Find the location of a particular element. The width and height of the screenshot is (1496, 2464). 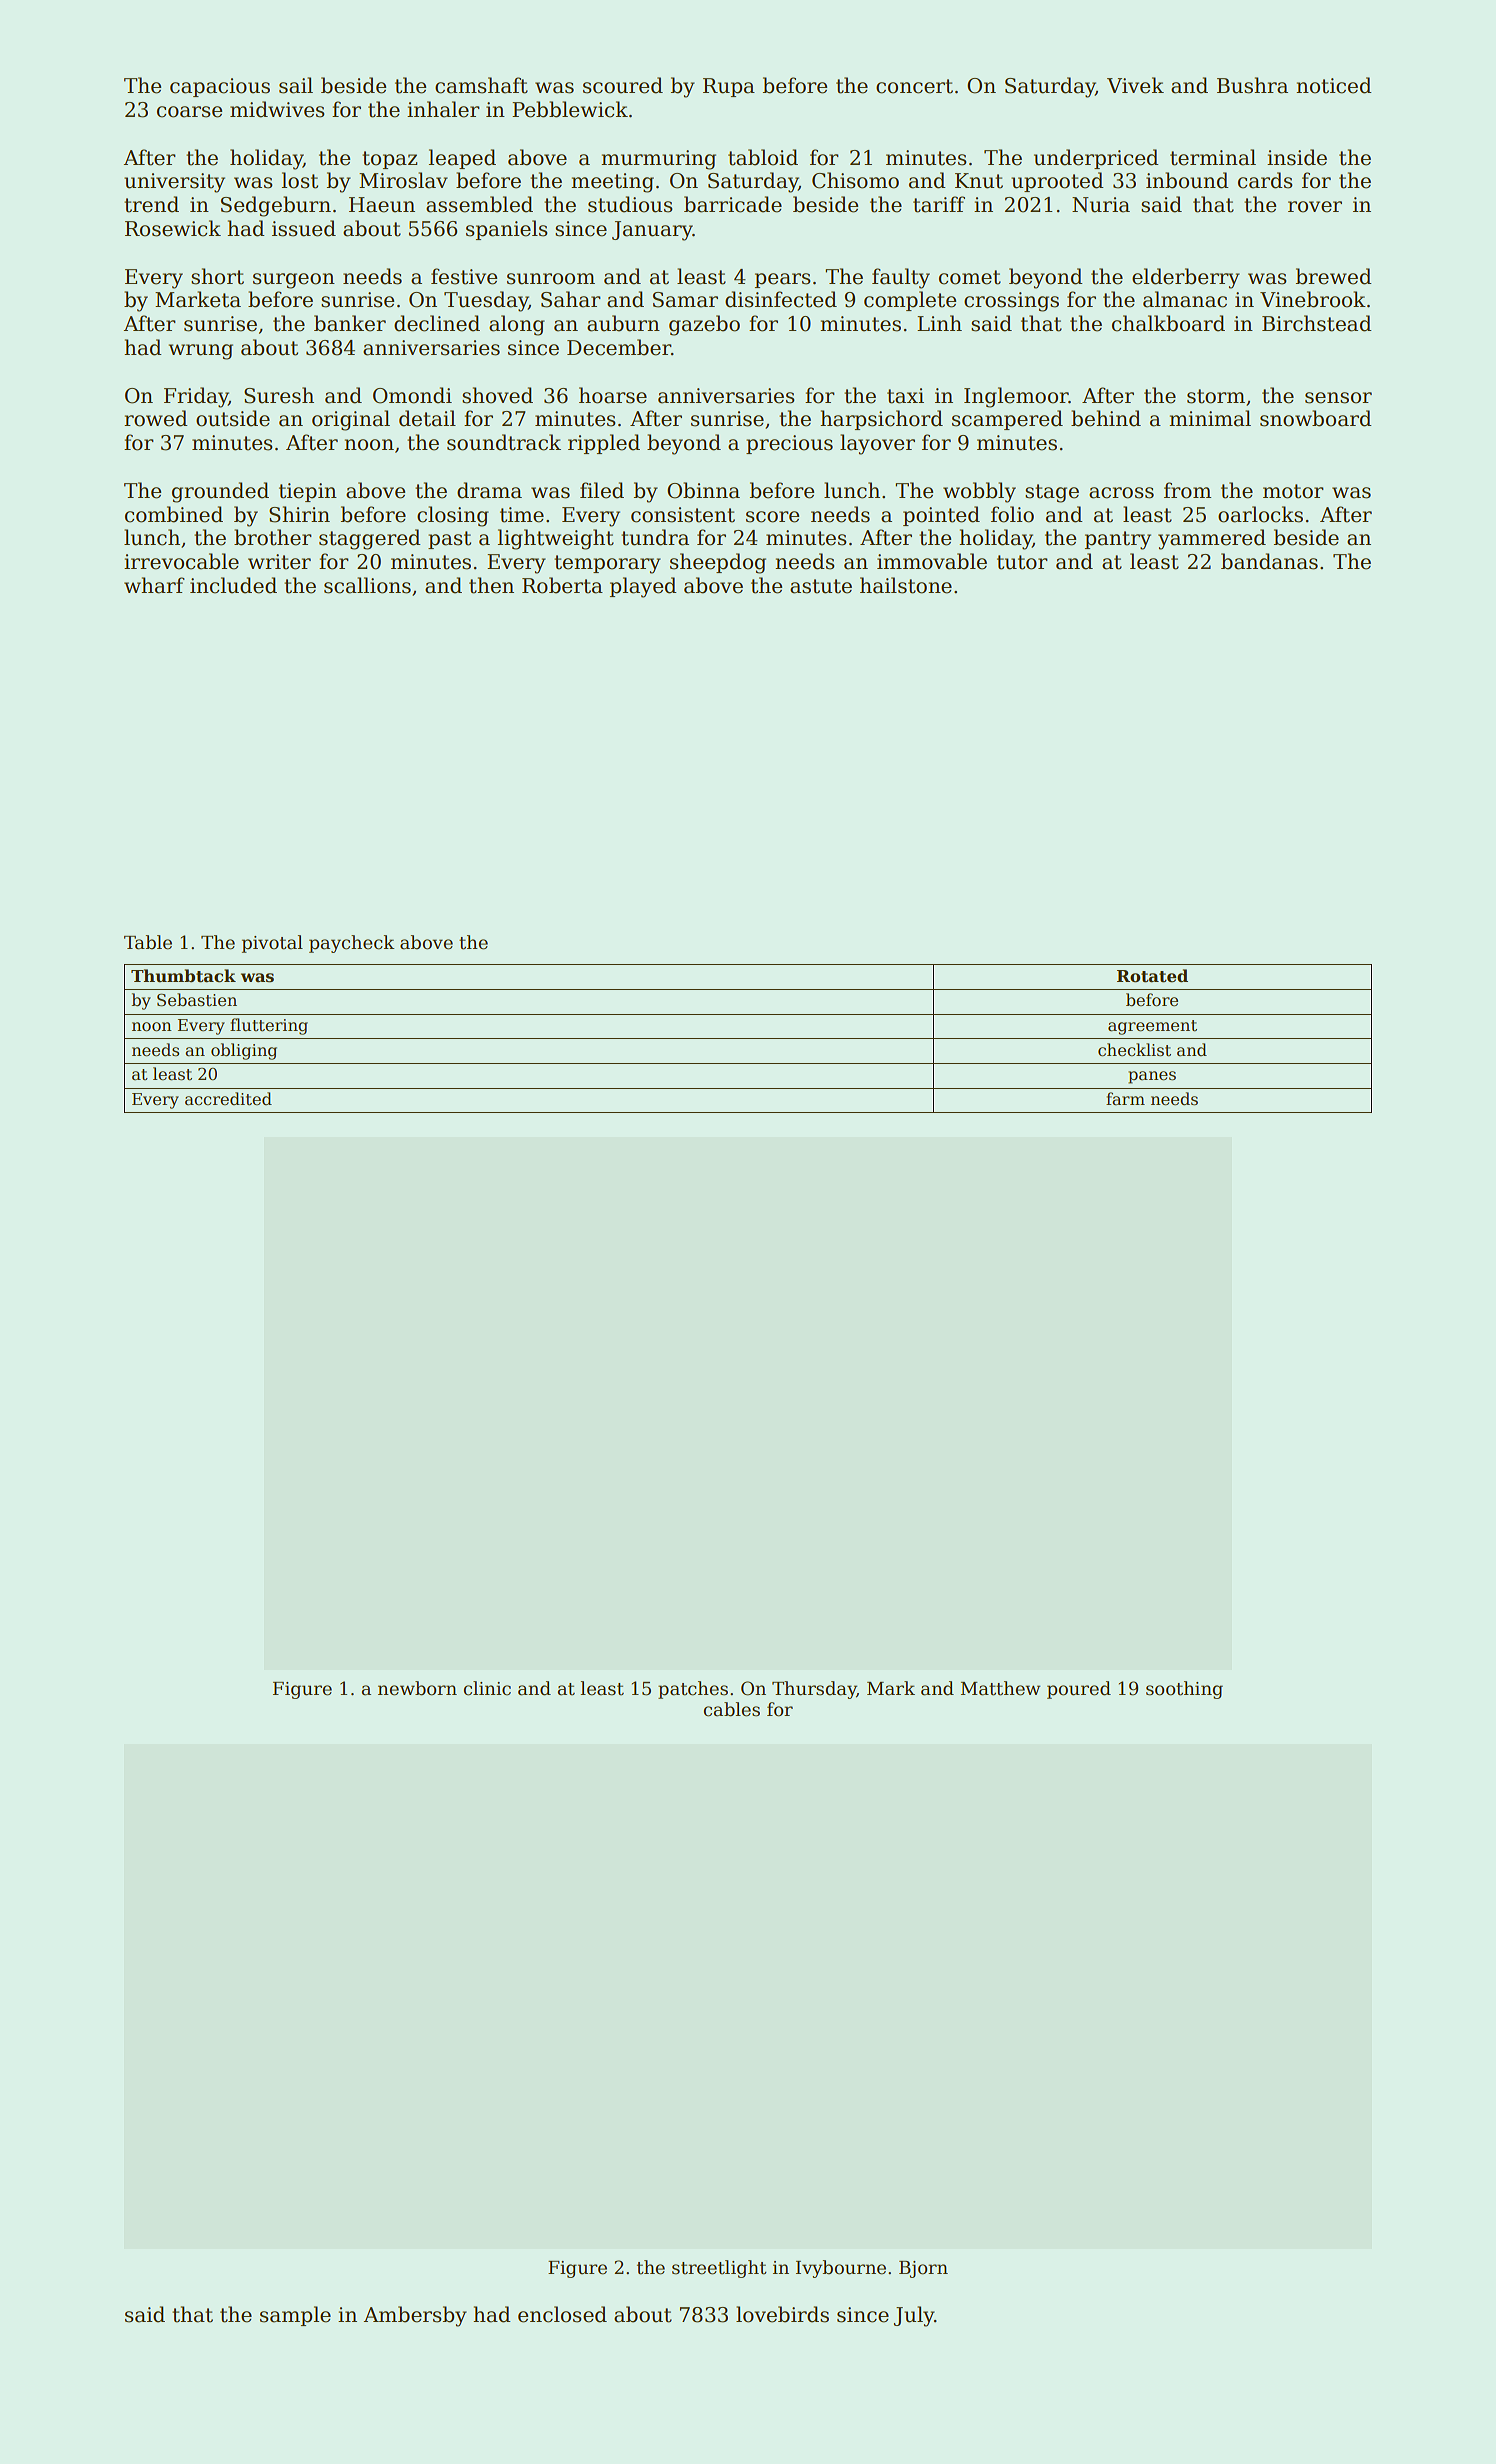

bandanas is located at coordinates (1269, 561).
